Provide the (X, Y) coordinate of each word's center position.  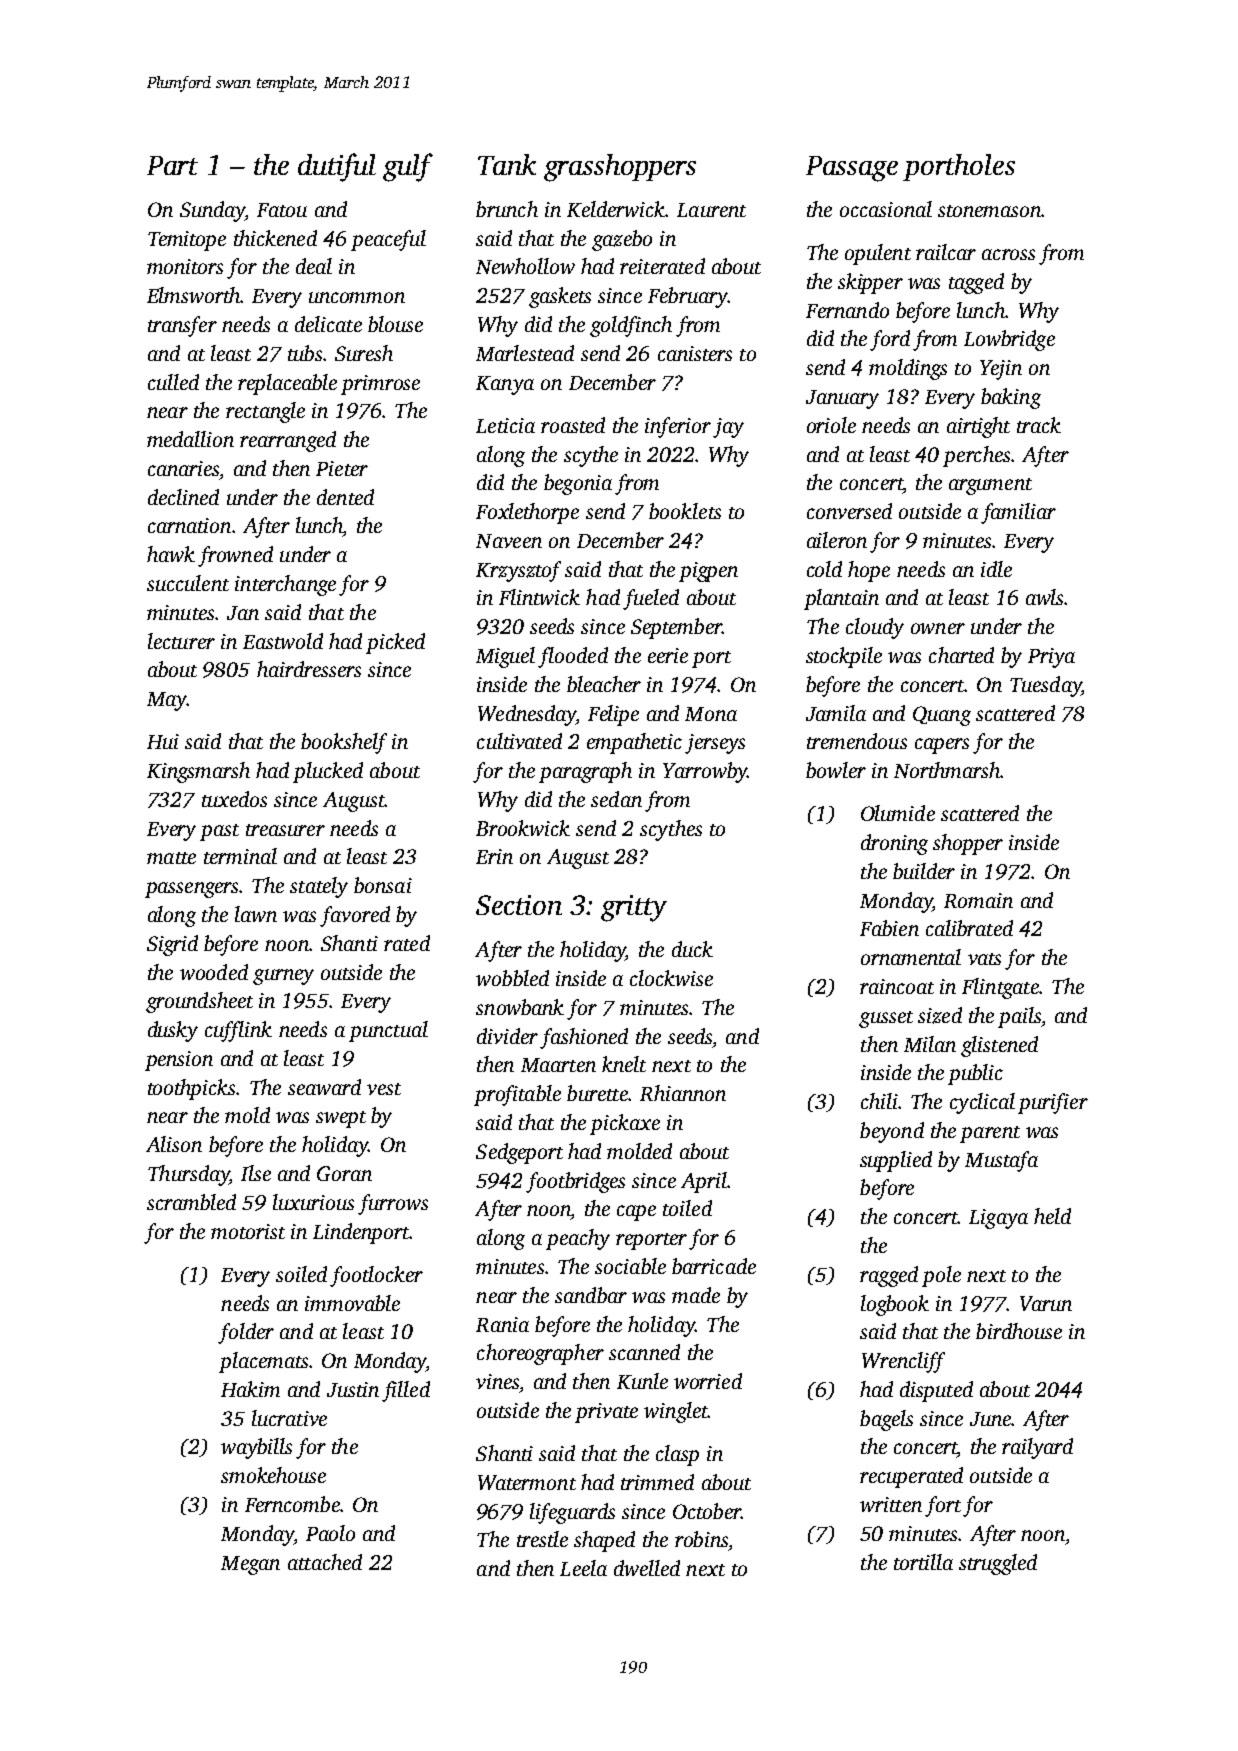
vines (497, 1381)
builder (924, 871)
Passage (852, 169)
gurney (283, 977)
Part (172, 165)
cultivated (519, 741)
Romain (978, 900)
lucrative (289, 1418)
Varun (1046, 1303)
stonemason (989, 211)
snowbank (520, 1007)
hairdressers (309, 669)
